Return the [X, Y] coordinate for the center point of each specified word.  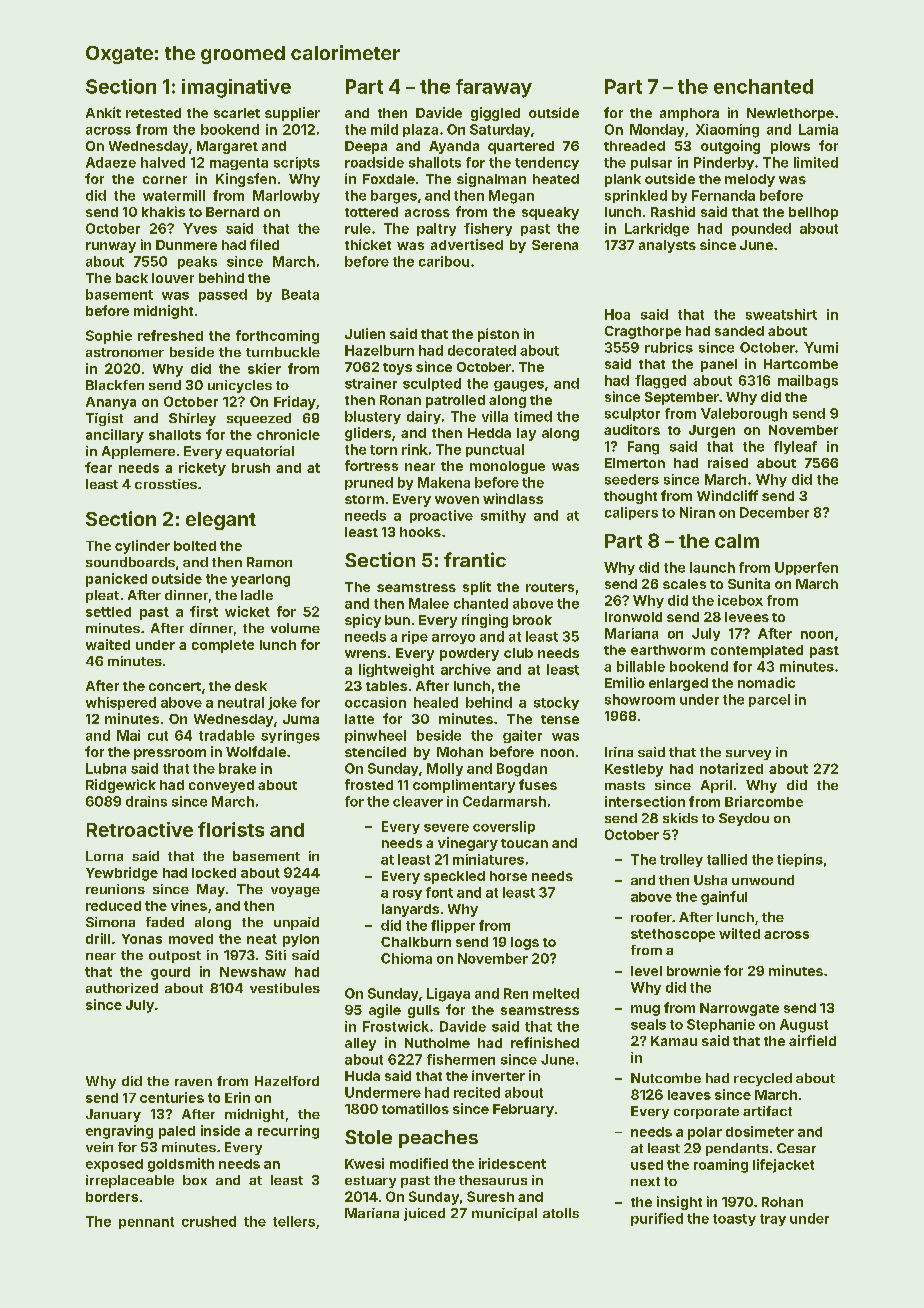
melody [750, 180]
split [477, 588]
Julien [365, 333]
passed [223, 295]
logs [525, 943]
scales [684, 584]
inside [220, 1130]
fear [98, 467]
